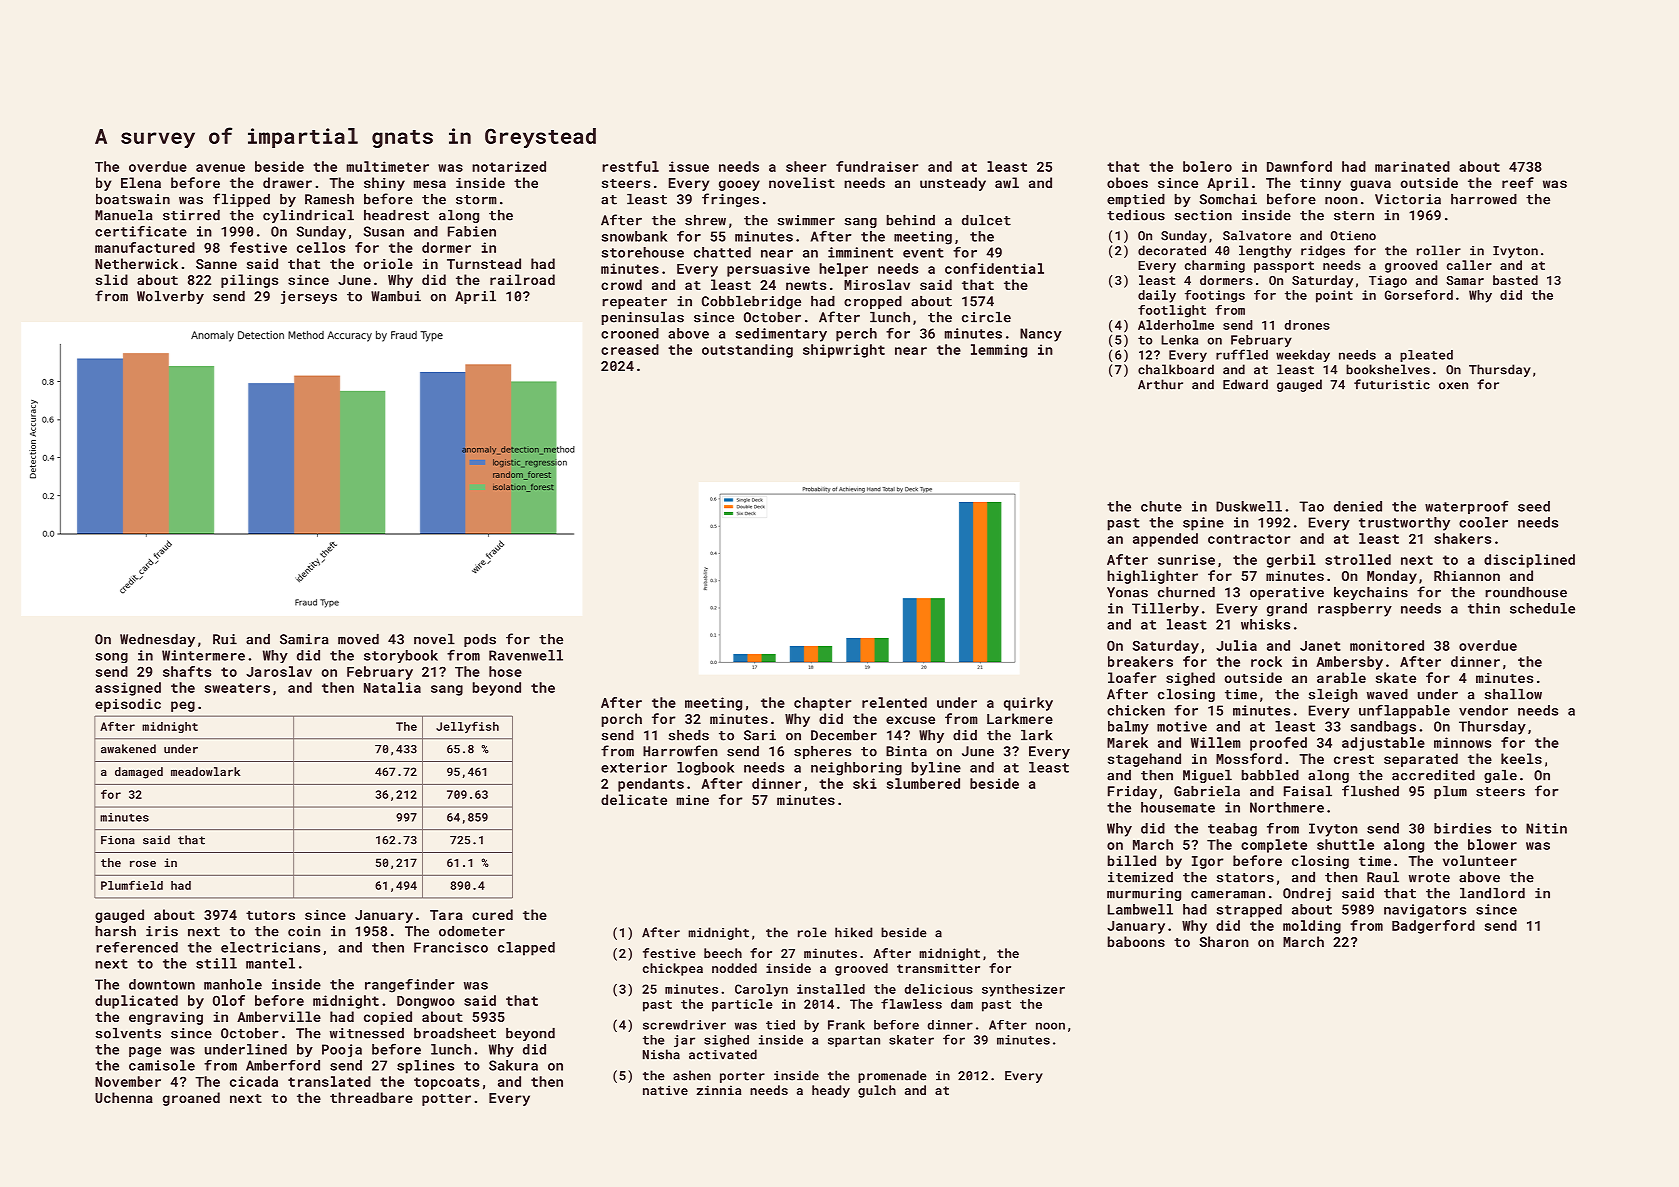 Image resolution: width=1679 pixels, height=1187 pixels. I want to click on hiked, so click(854, 932).
